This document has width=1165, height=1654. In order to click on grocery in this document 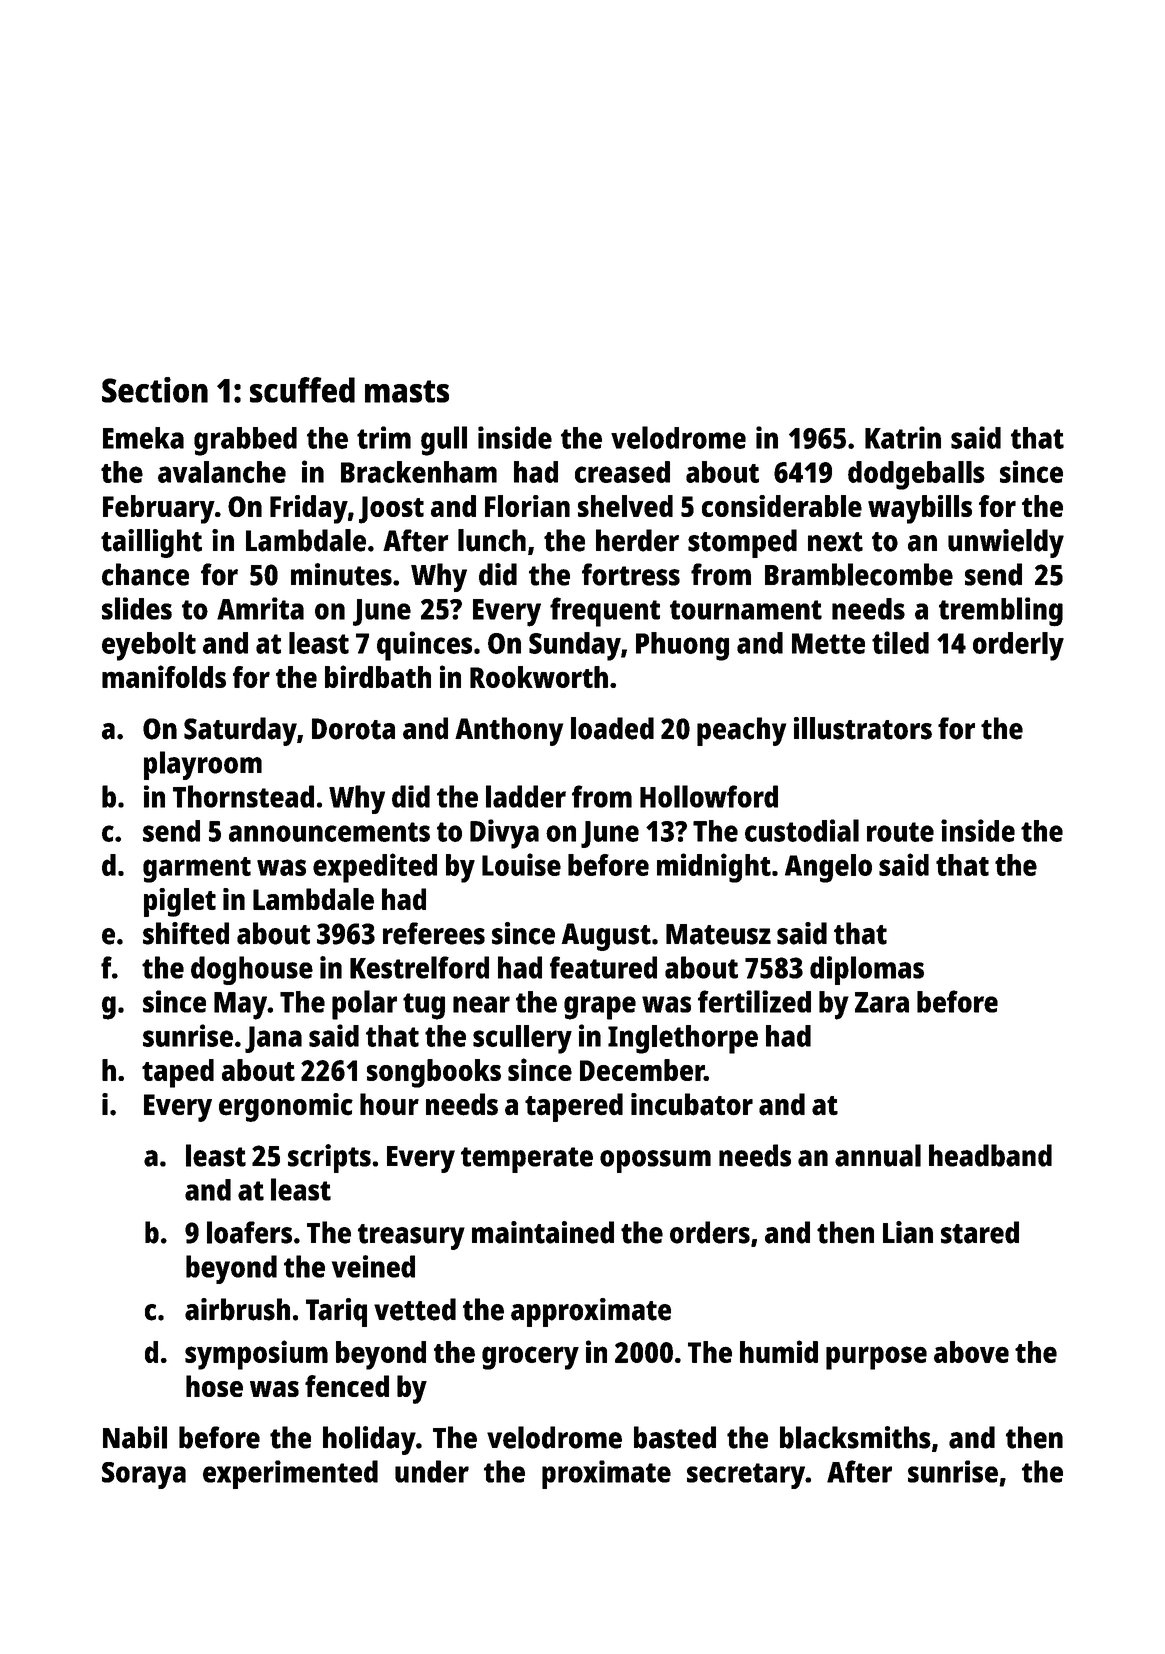, I will do `click(530, 1358)`.
